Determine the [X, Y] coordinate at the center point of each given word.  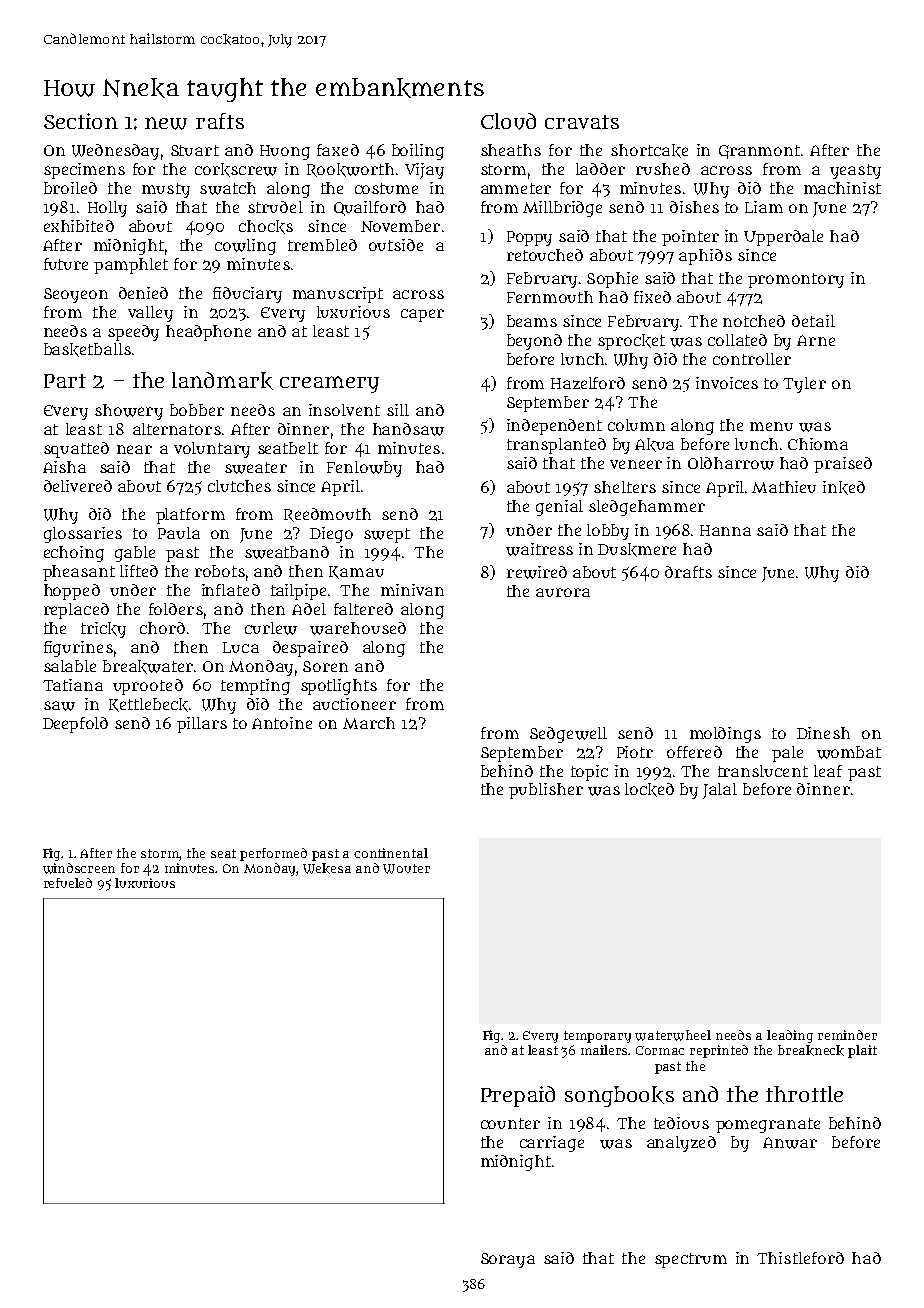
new [166, 123]
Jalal [720, 791]
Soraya [508, 1260]
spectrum [691, 1260]
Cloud [508, 121]
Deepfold [75, 725]
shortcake [649, 151]
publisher [546, 791]
